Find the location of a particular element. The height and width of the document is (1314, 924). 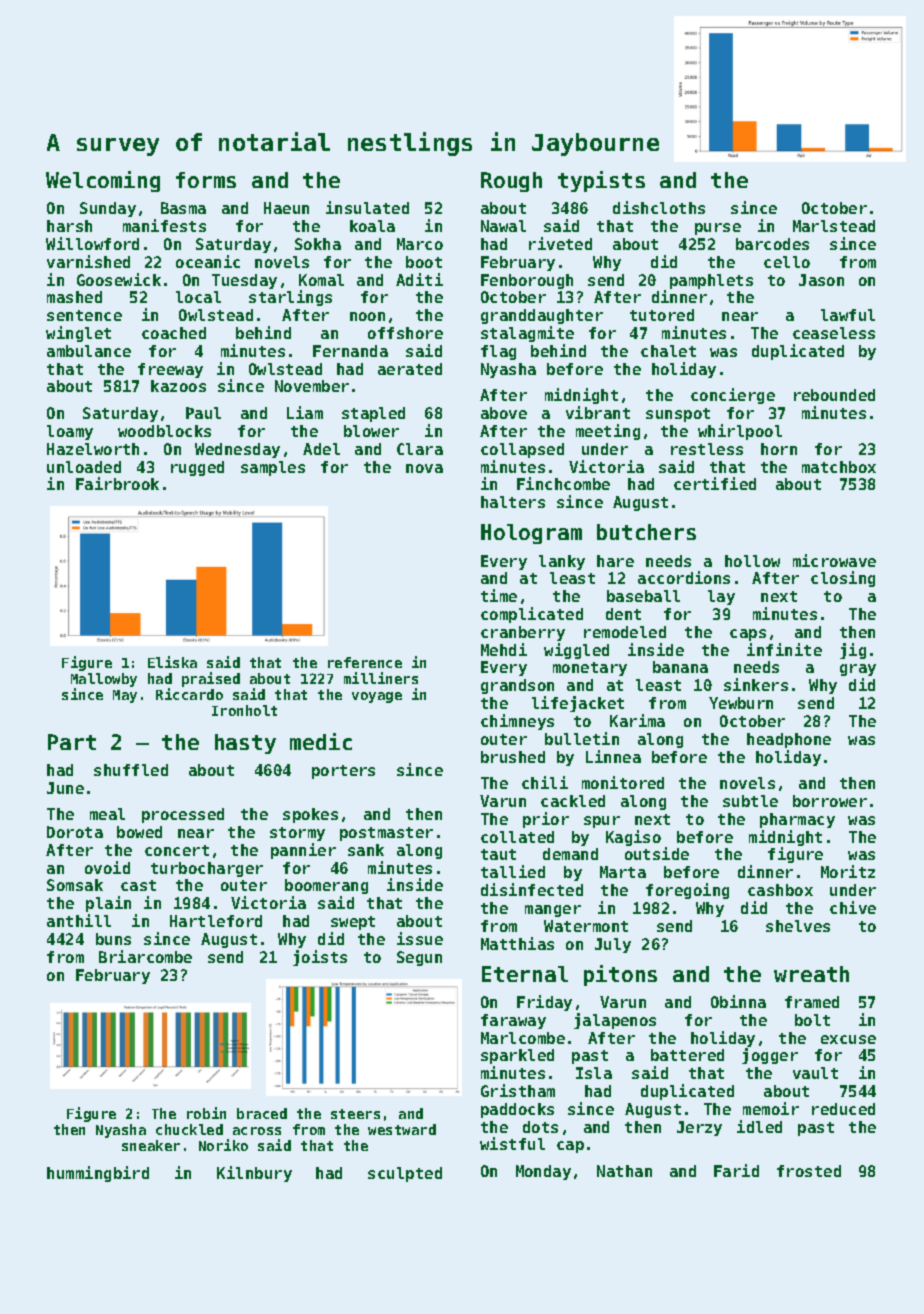

pamphlets is located at coordinates (711, 281).
